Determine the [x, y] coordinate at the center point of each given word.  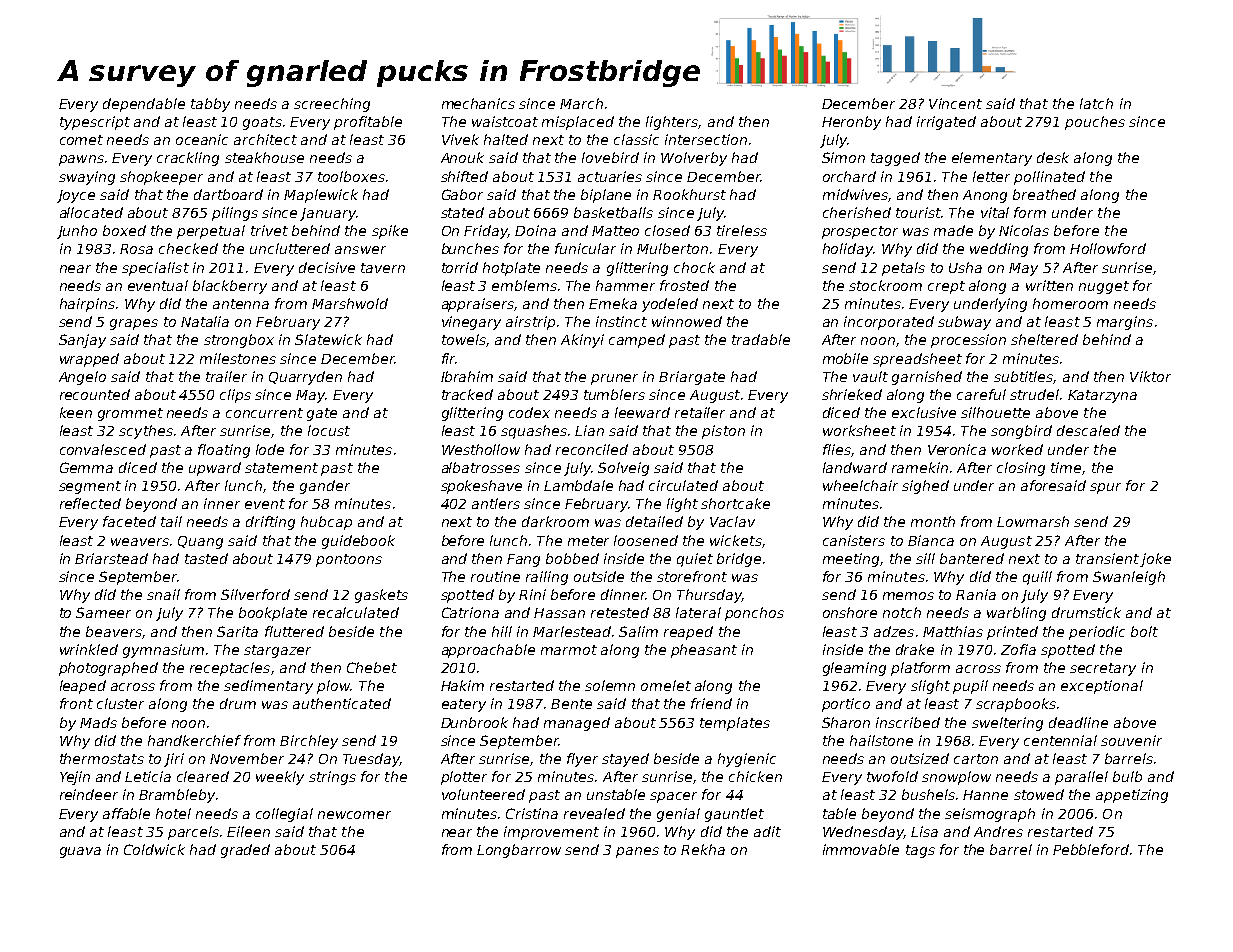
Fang [523, 560]
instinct [621, 321]
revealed [594, 813]
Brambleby [177, 796]
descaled [1088, 430]
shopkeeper [161, 178]
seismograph [990, 815]
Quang [200, 542]
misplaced [578, 123]
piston [723, 432]
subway [964, 323]
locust [329, 430]
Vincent [955, 103]
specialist [155, 269]
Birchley [309, 742]
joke [1155, 560]
